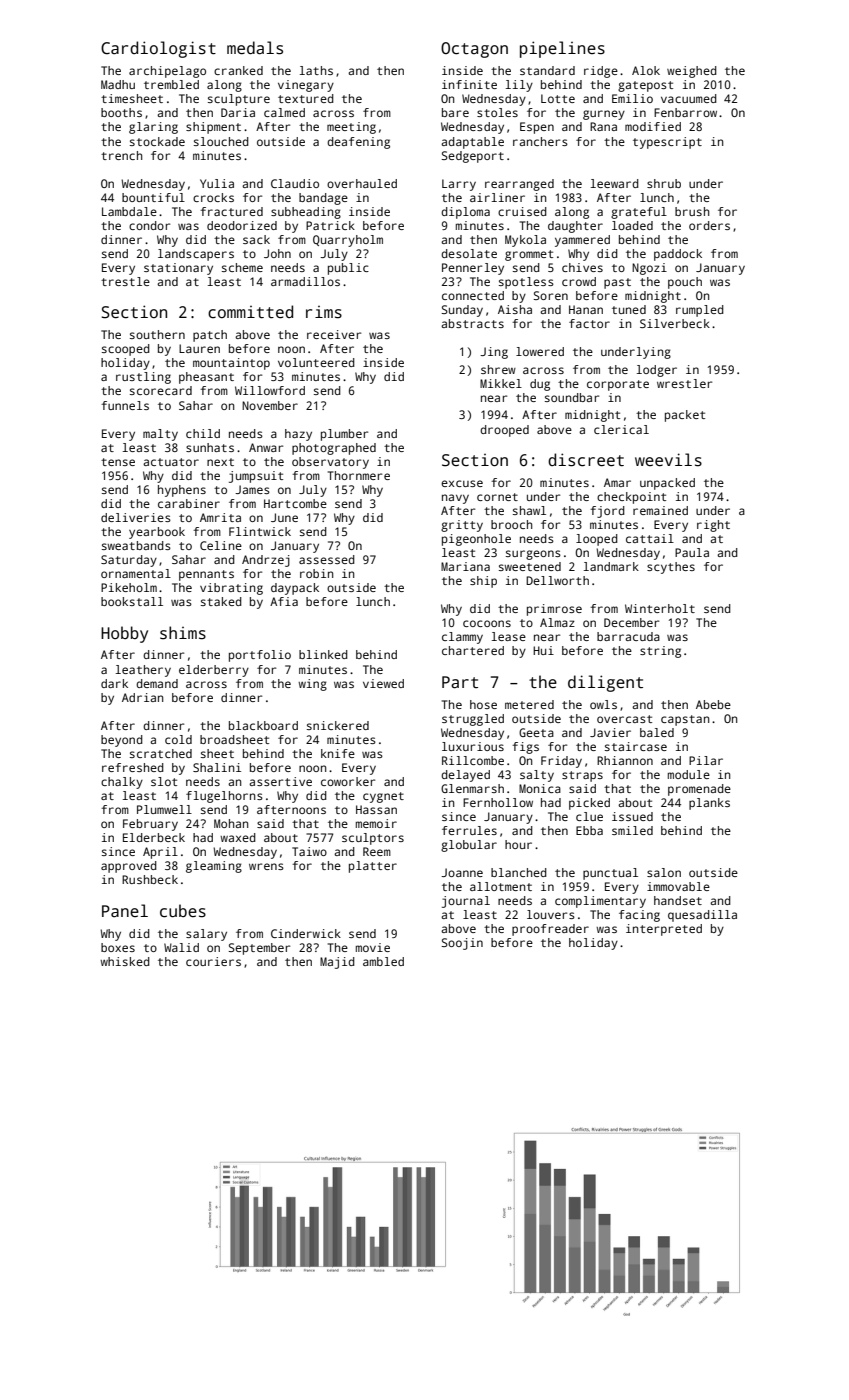 The image size is (849, 1400). What do you see at coordinates (373, 947) in the document?
I see `movie` at bounding box center [373, 947].
